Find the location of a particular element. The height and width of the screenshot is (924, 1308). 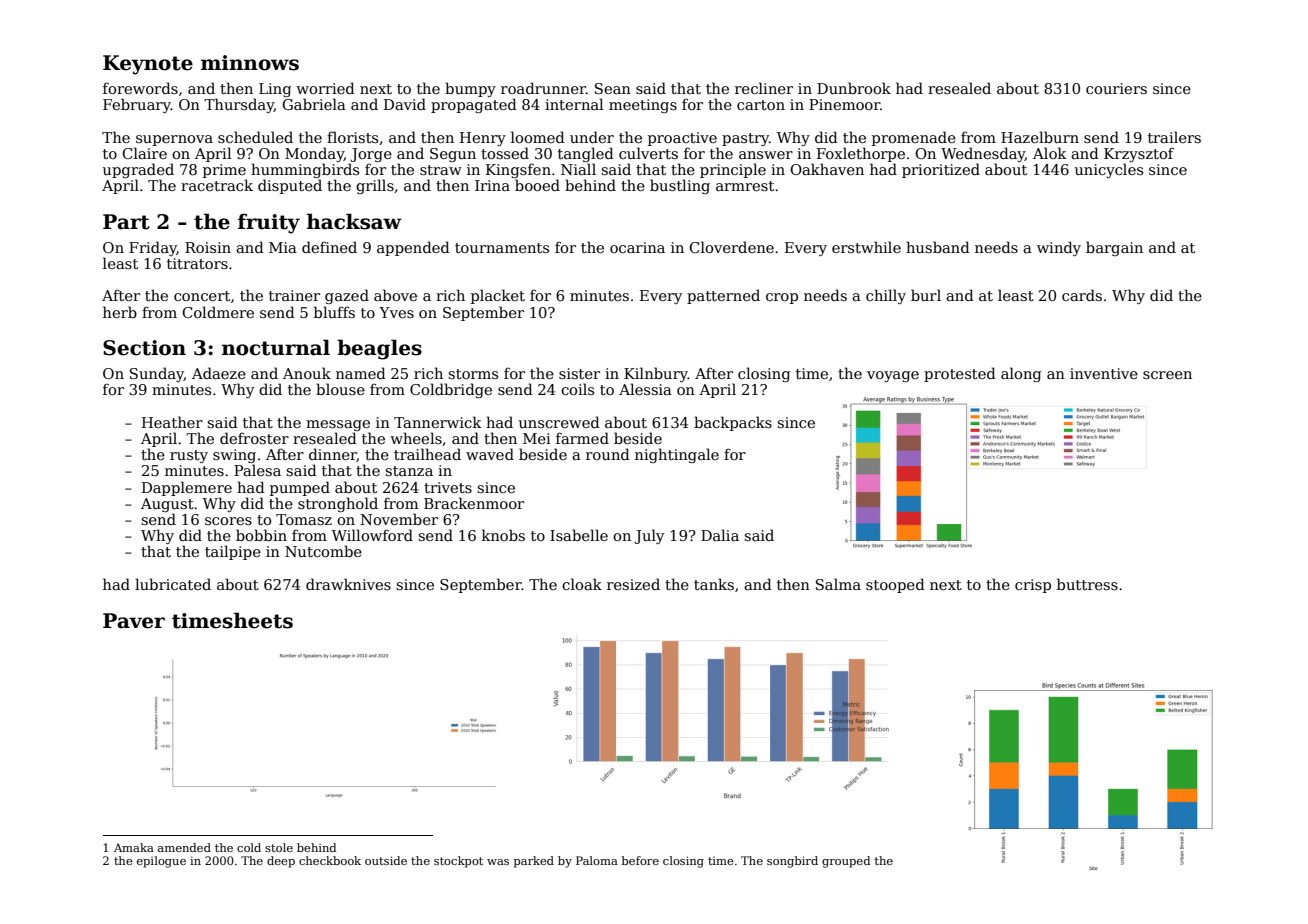

tanks is located at coordinates (714, 584).
